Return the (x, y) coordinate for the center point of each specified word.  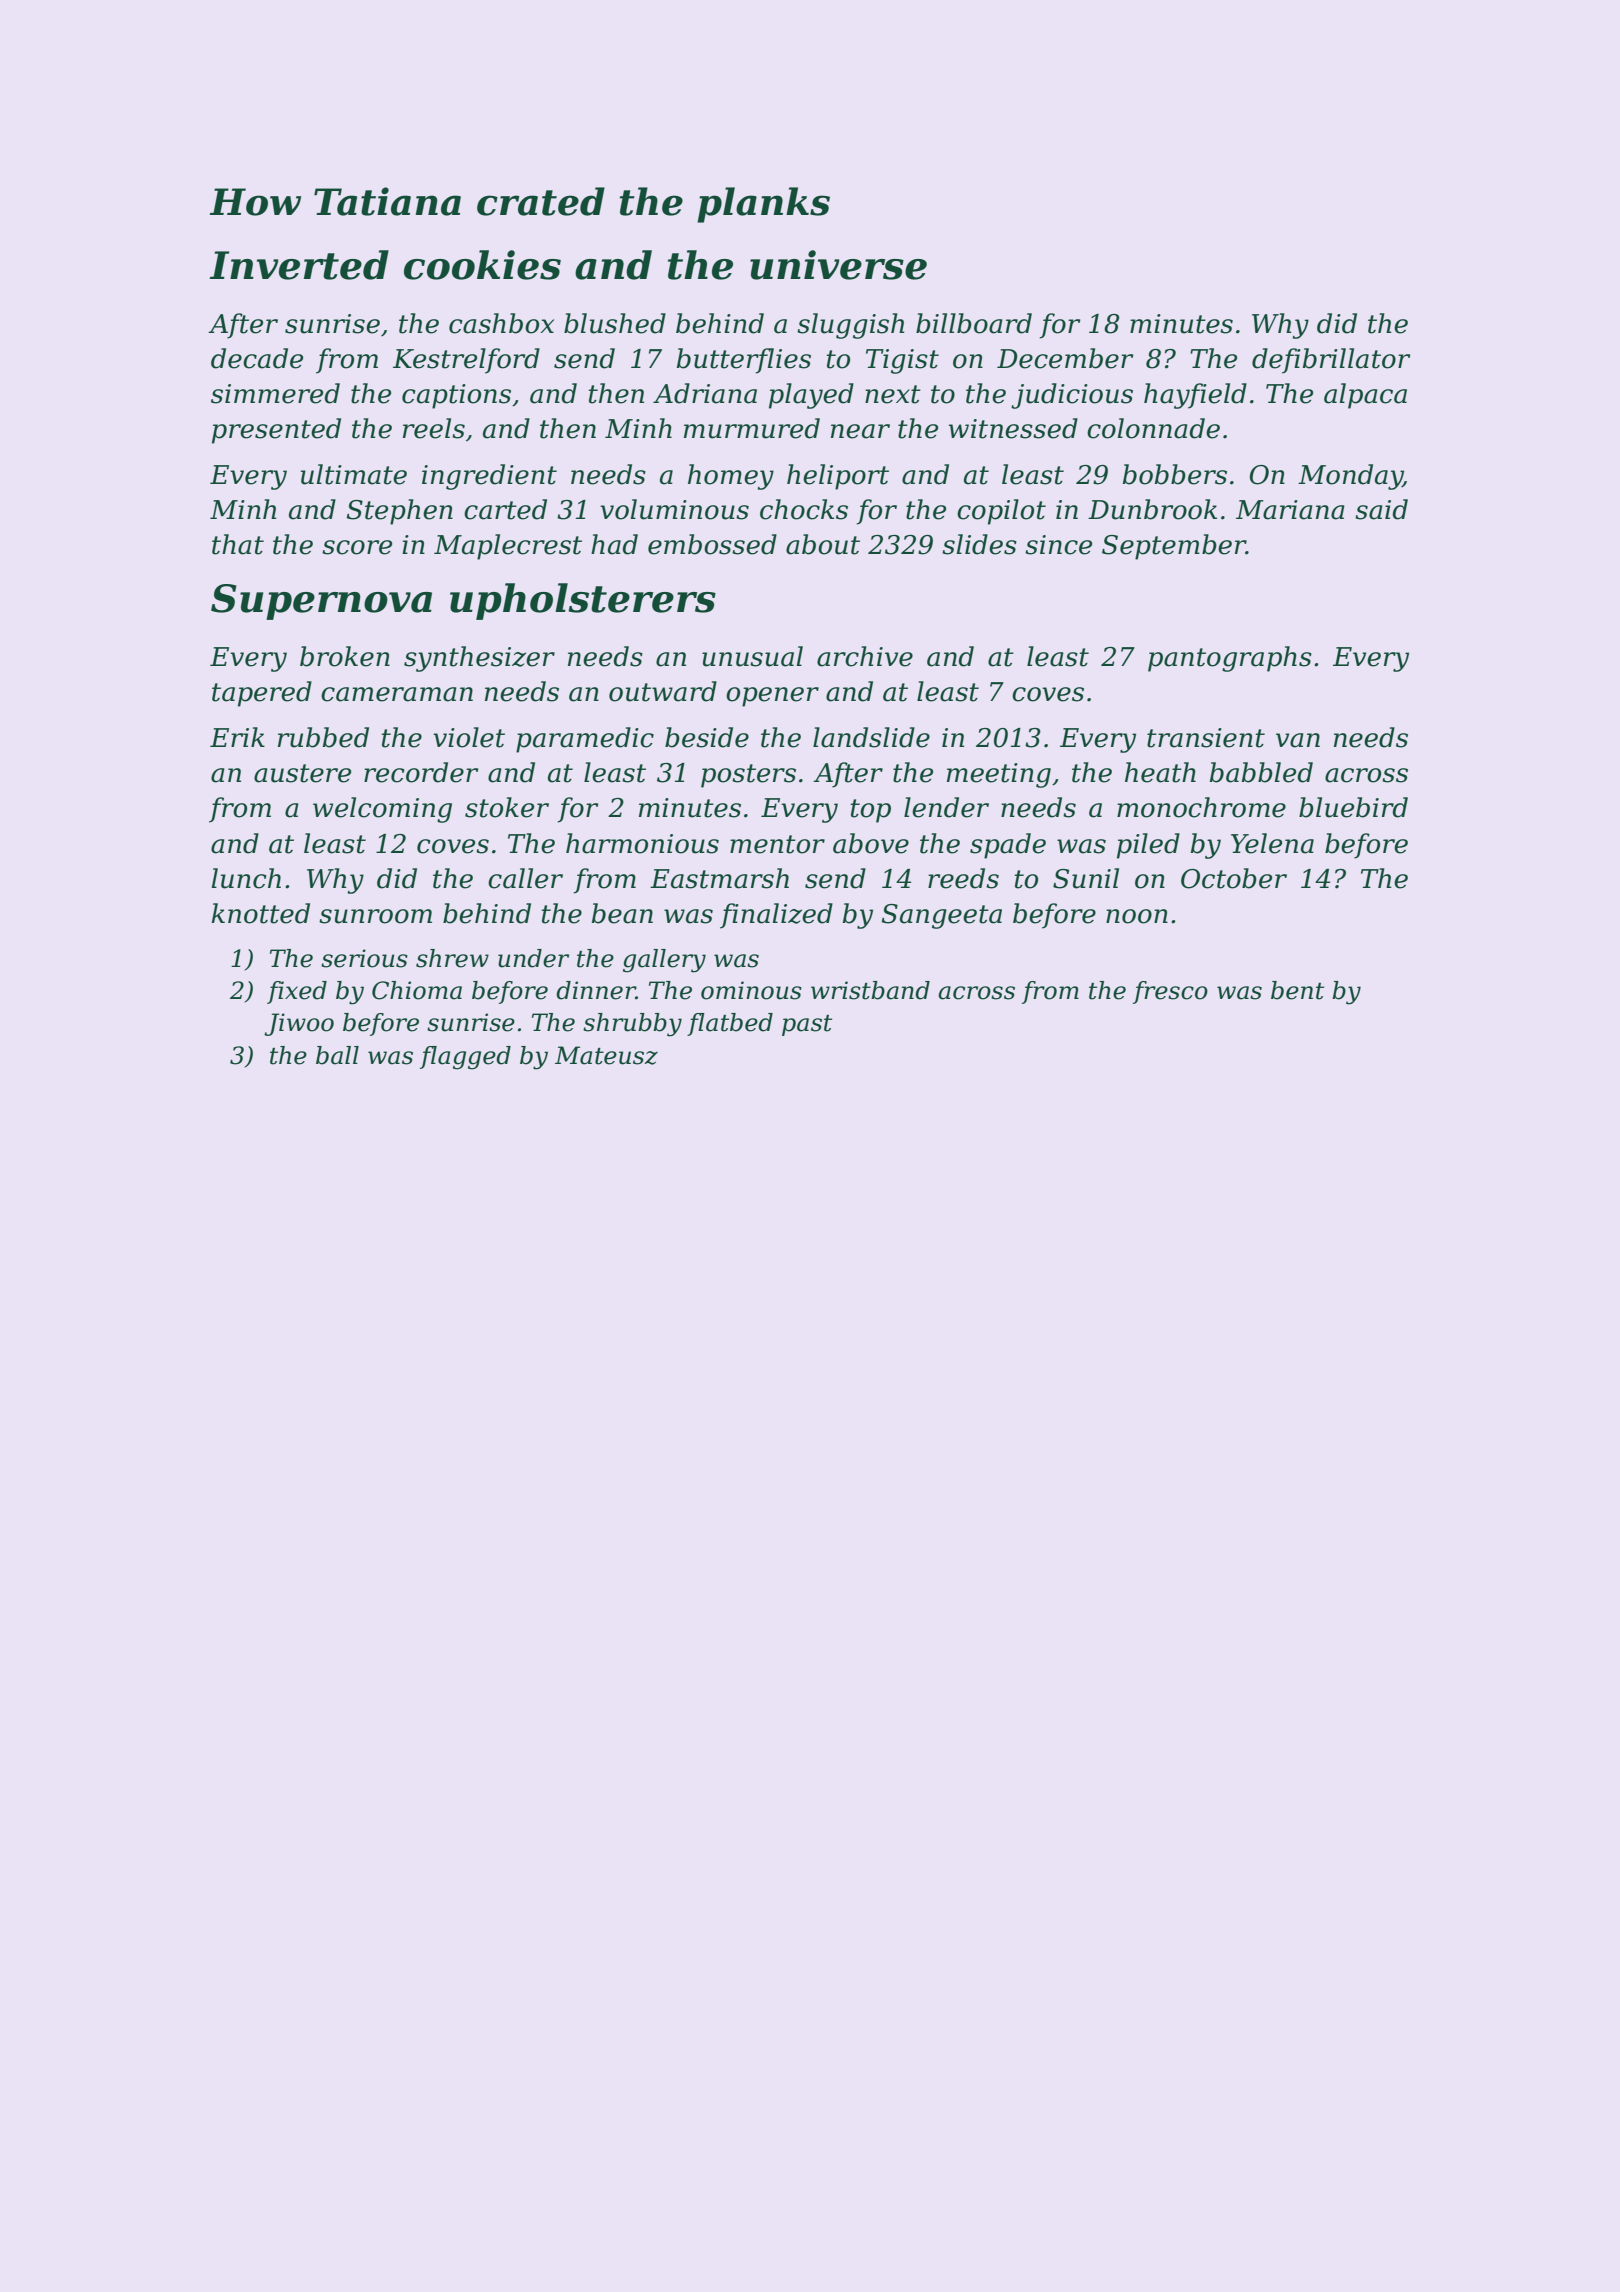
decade (257, 358)
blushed (615, 323)
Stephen (400, 512)
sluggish (850, 326)
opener (772, 697)
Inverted (299, 265)
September (1174, 547)
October (1234, 878)
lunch (246, 878)
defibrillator (1331, 361)
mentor (777, 844)
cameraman (397, 694)
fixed (297, 992)
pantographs (1230, 659)
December (1065, 358)
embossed (712, 544)
